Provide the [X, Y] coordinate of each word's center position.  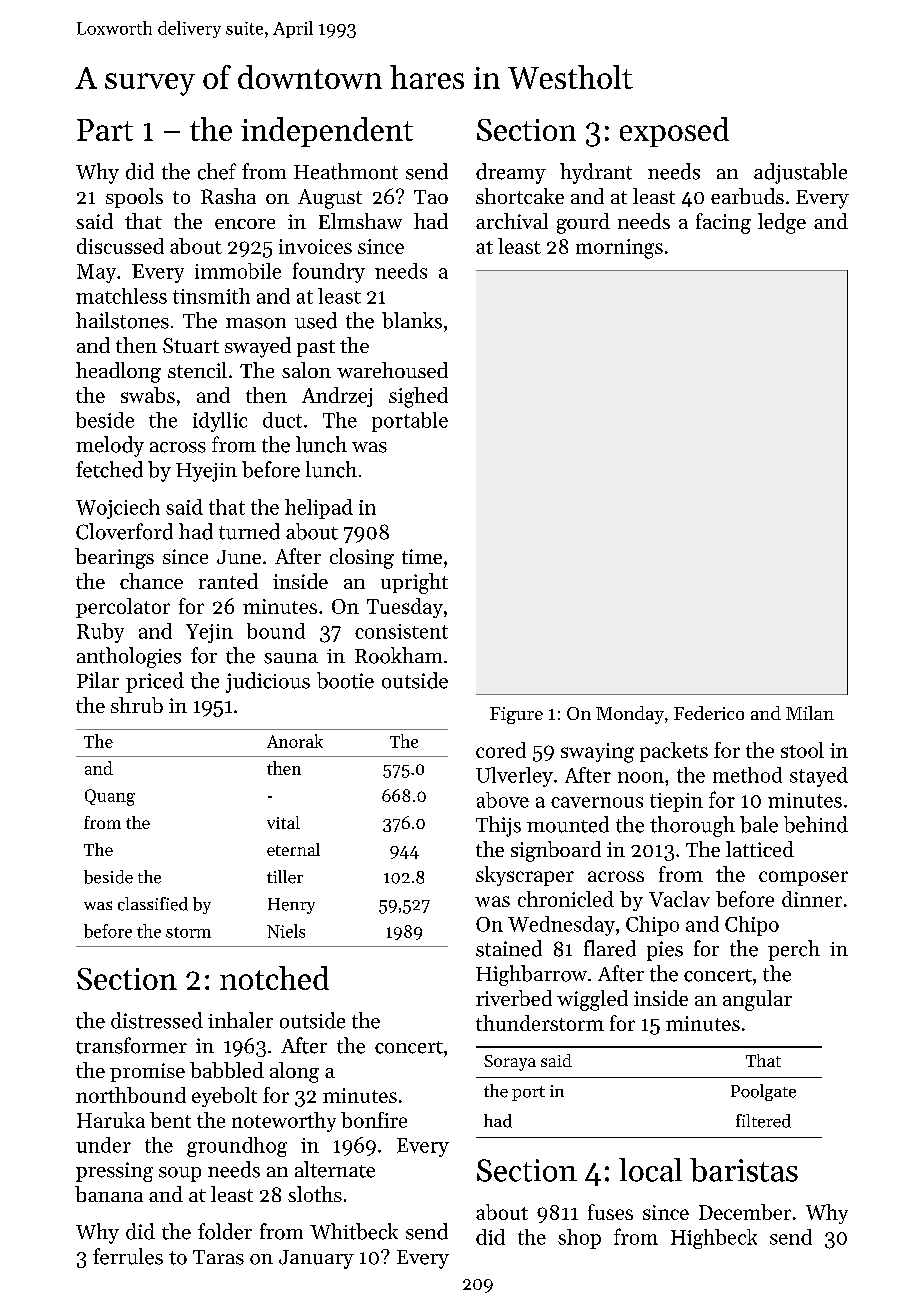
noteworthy [284, 1122]
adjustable [800, 173]
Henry [291, 906]
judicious [268, 682]
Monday [630, 715]
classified [153, 904]
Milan [810, 713]
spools [134, 198]
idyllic [220, 422]
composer [803, 878]
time [422, 556]
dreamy [511, 173]
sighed [418, 397]
